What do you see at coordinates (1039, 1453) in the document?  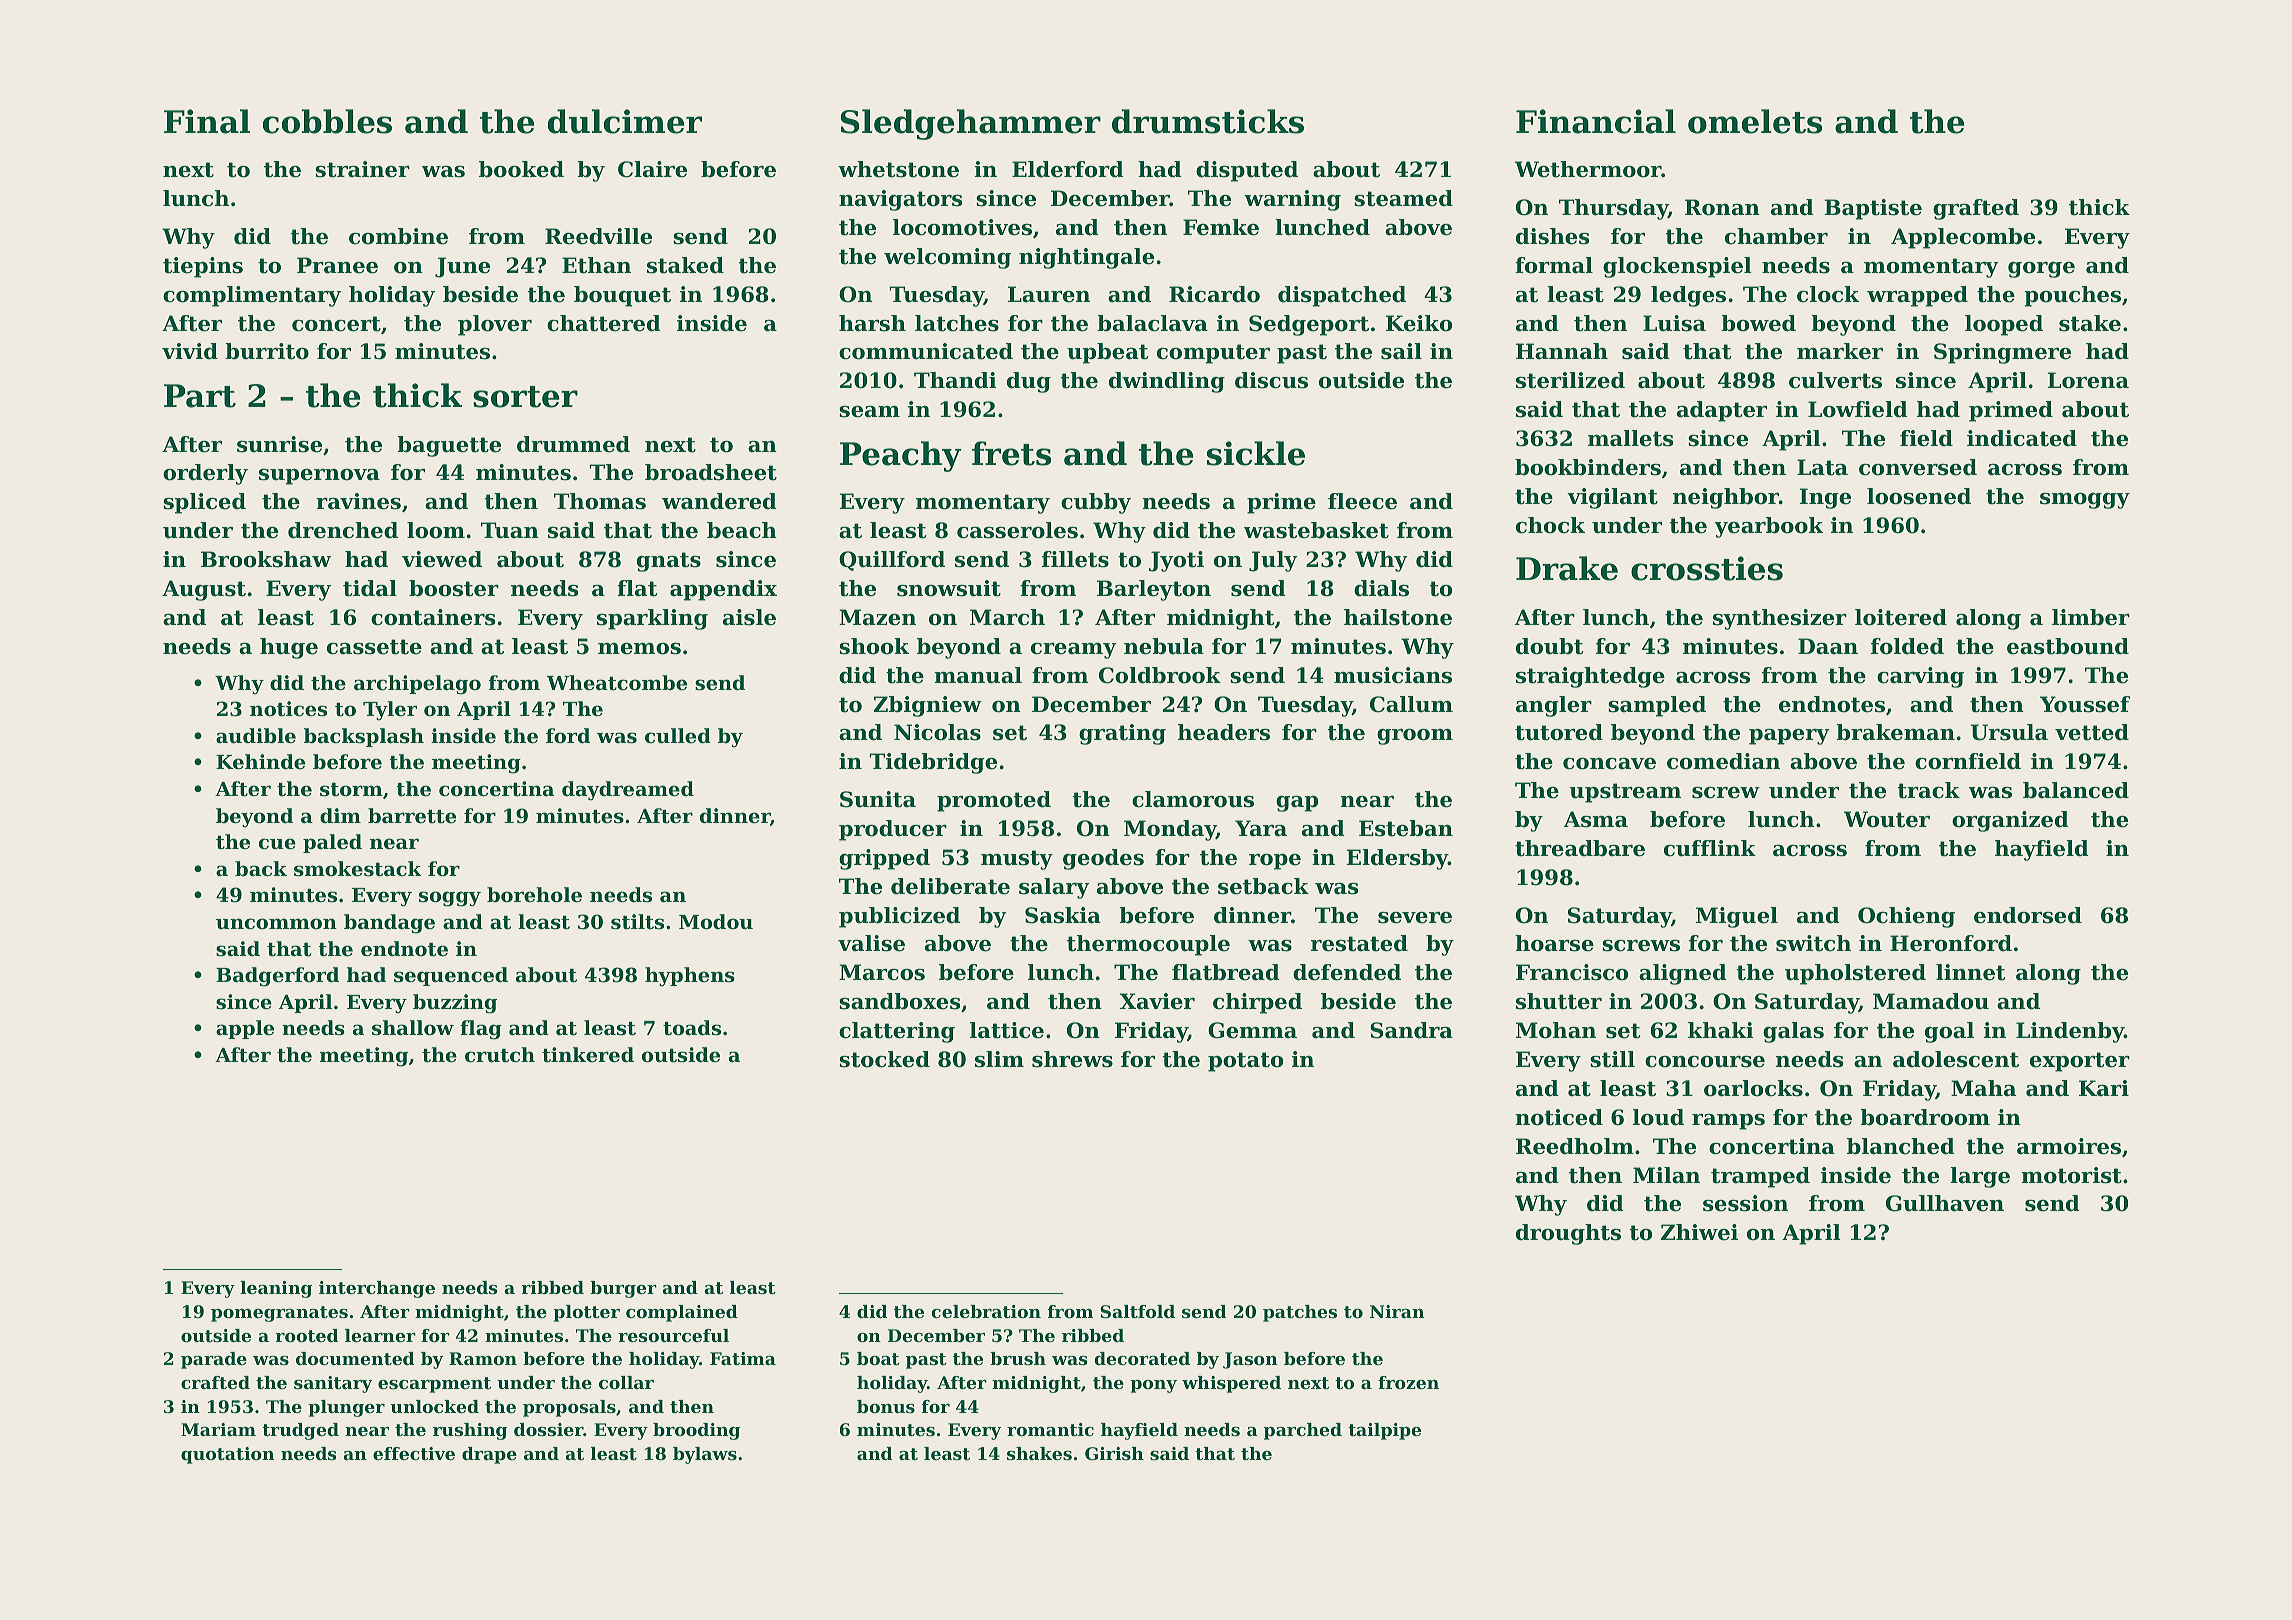 I see `shakes` at bounding box center [1039, 1453].
